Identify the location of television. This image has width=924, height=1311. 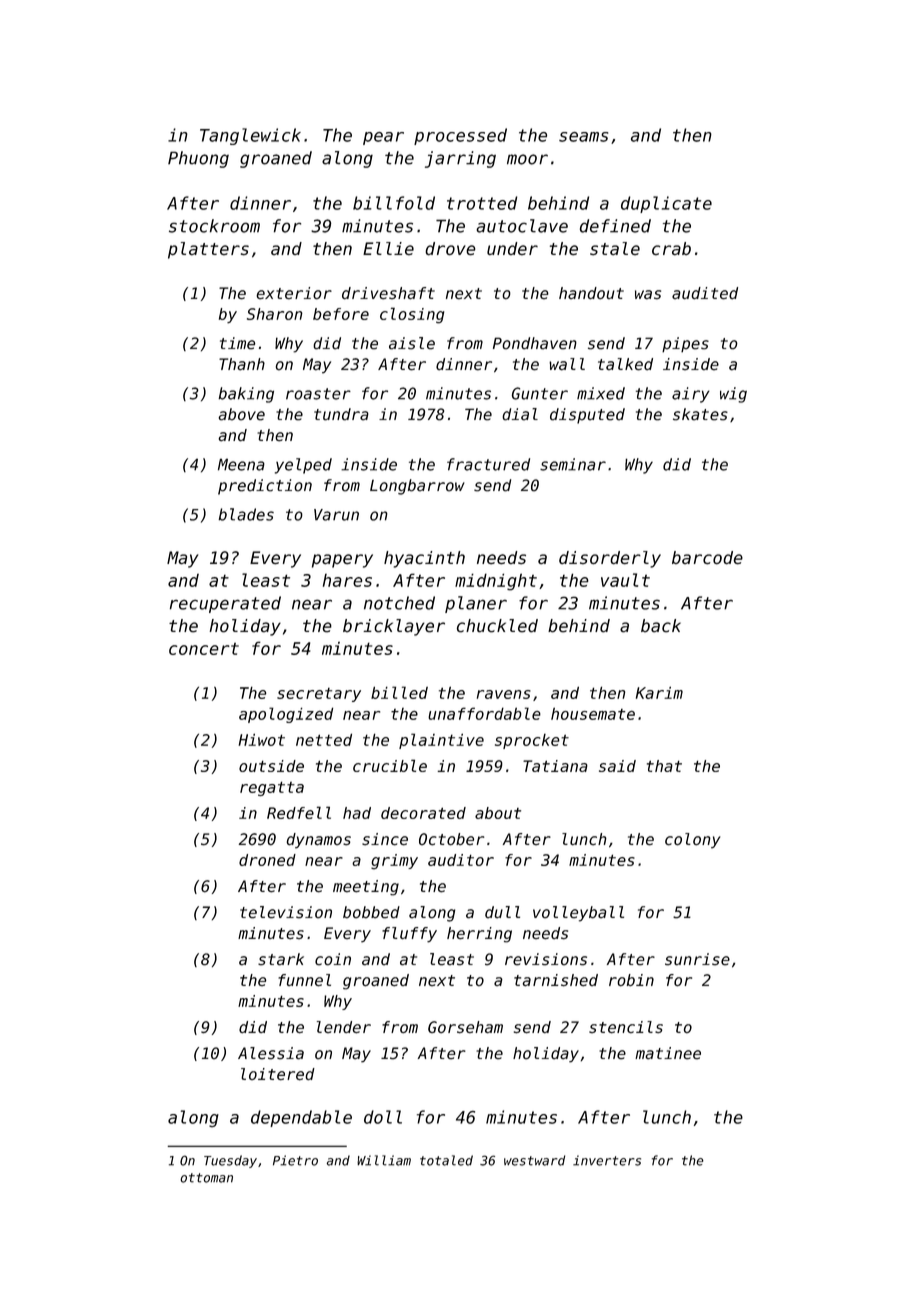
(286, 912).
